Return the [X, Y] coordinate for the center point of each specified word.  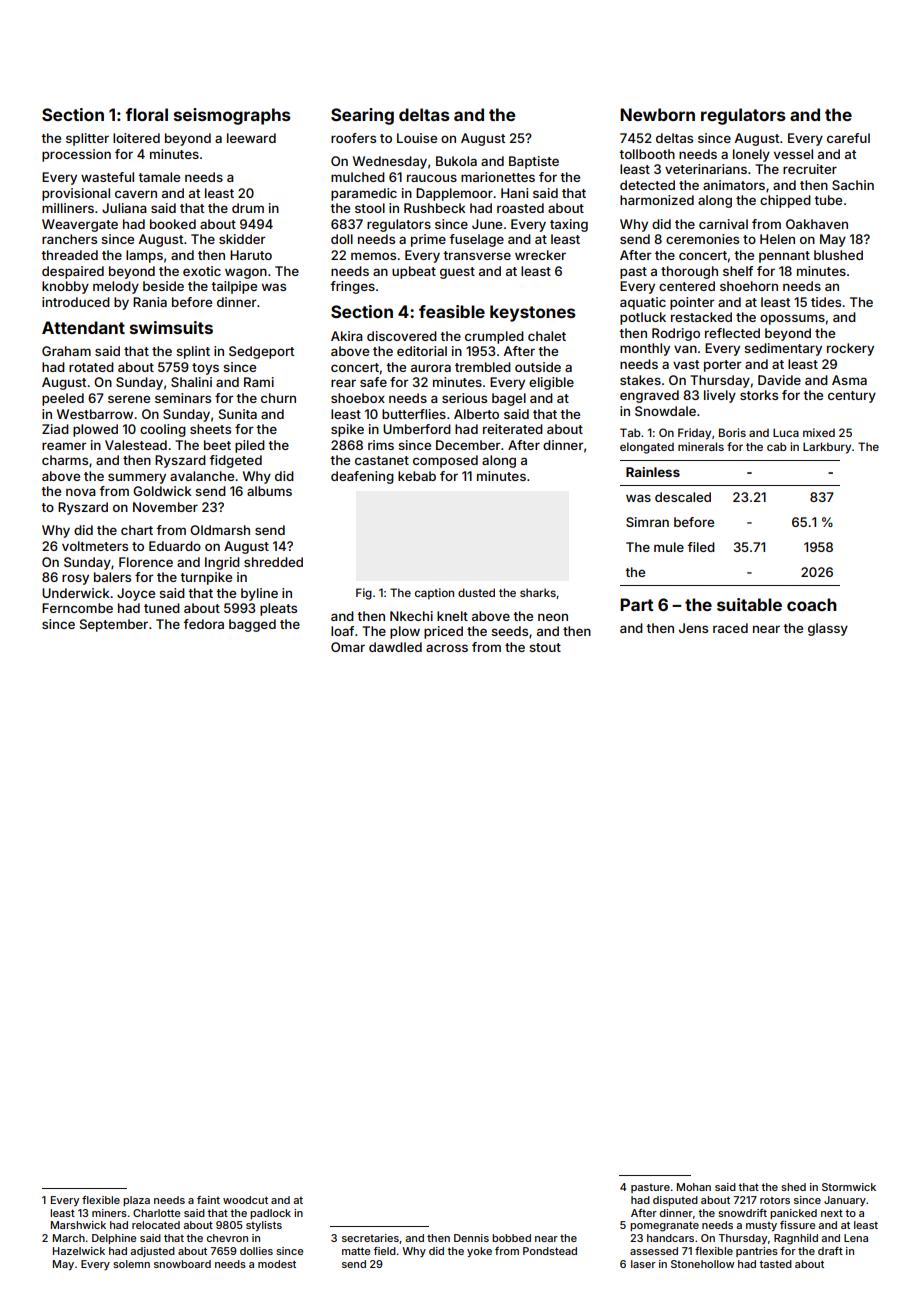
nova [81, 492]
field [384, 1251]
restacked [701, 317]
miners [109, 1213]
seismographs [232, 116]
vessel [793, 154]
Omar [348, 647]
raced [730, 628]
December [468, 445]
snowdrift [742, 1213]
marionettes [498, 177]
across [447, 648]
